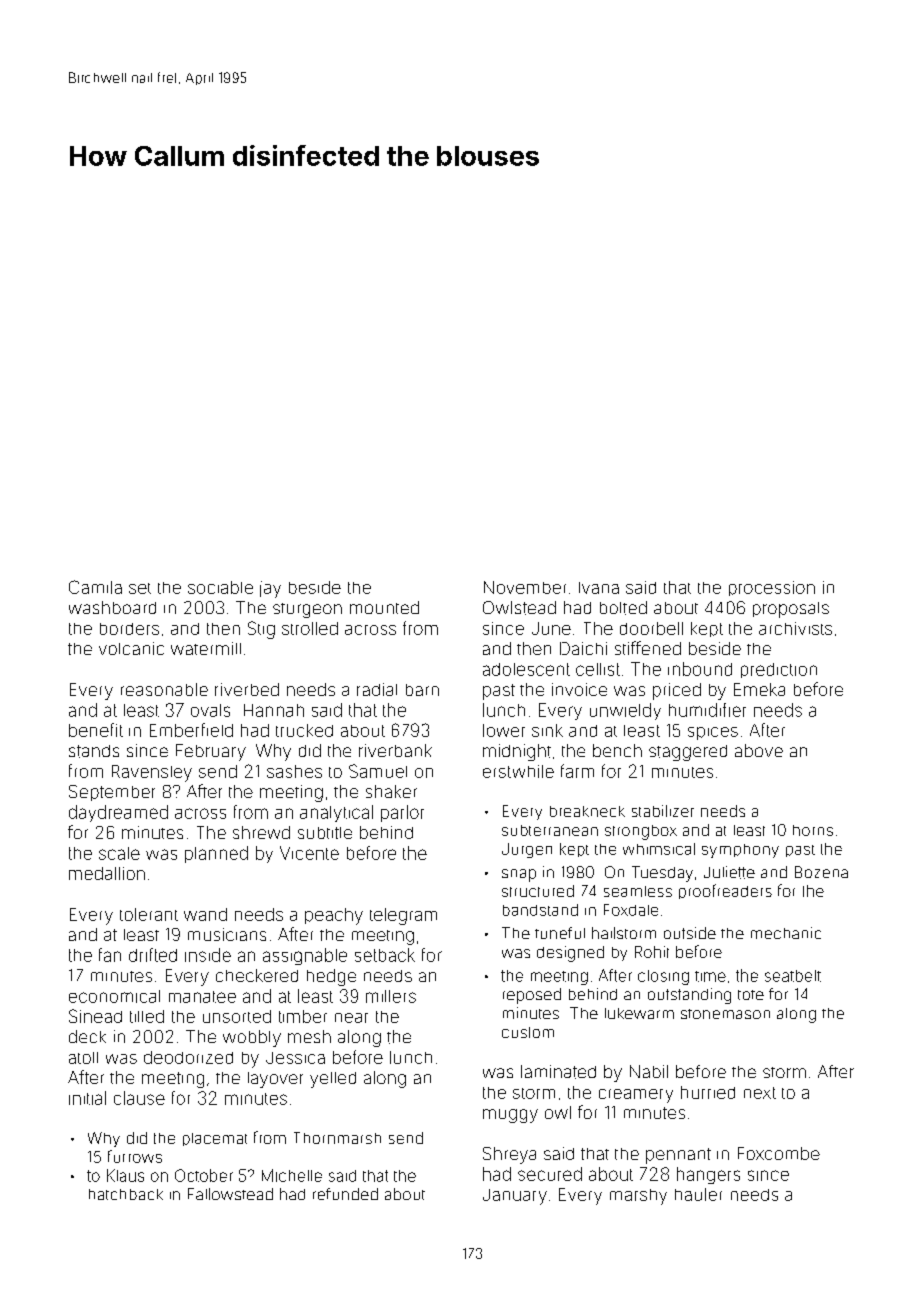 Image resolution: width=924 pixels, height=1314 pixels. I want to click on stonemason, so click(725, 1014).
